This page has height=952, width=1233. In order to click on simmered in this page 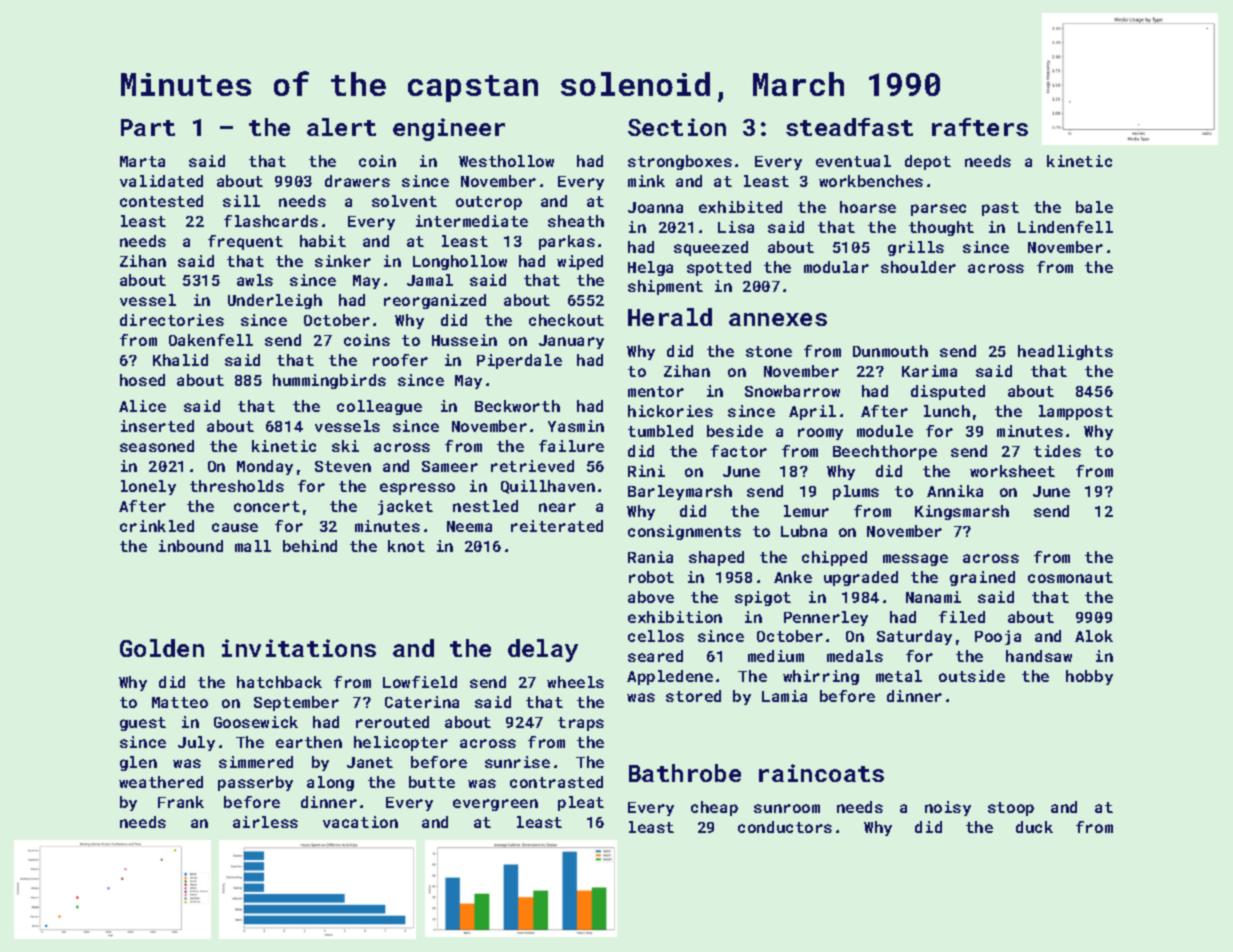, I will do `click(256, 762)`.
